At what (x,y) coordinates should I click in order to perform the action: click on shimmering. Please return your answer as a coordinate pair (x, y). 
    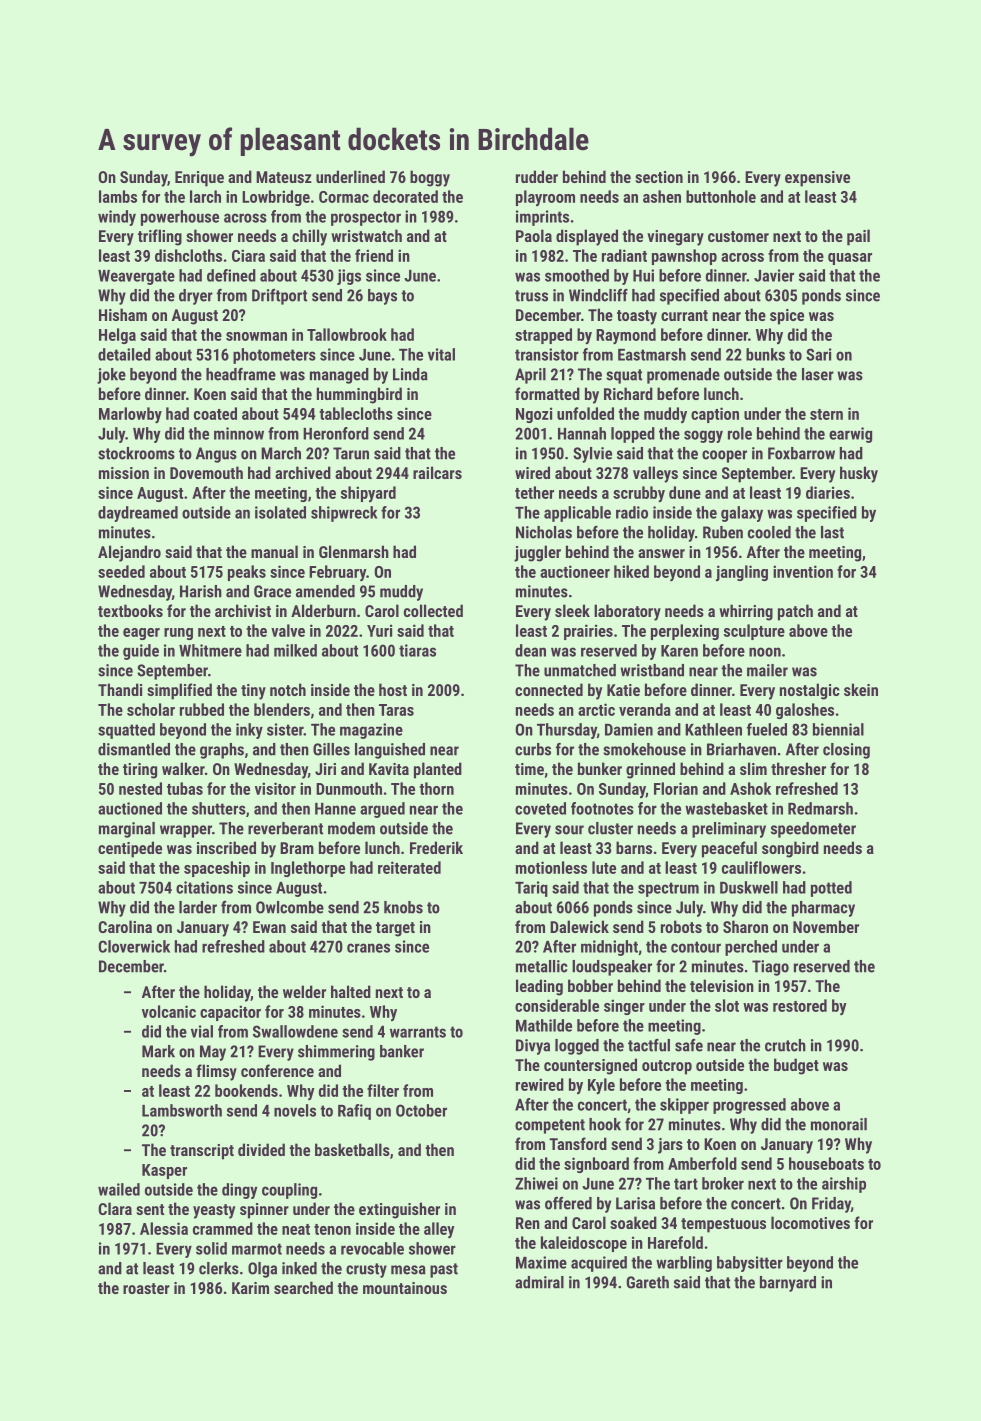
    Looking at the image, I should click on (336, 1053).
